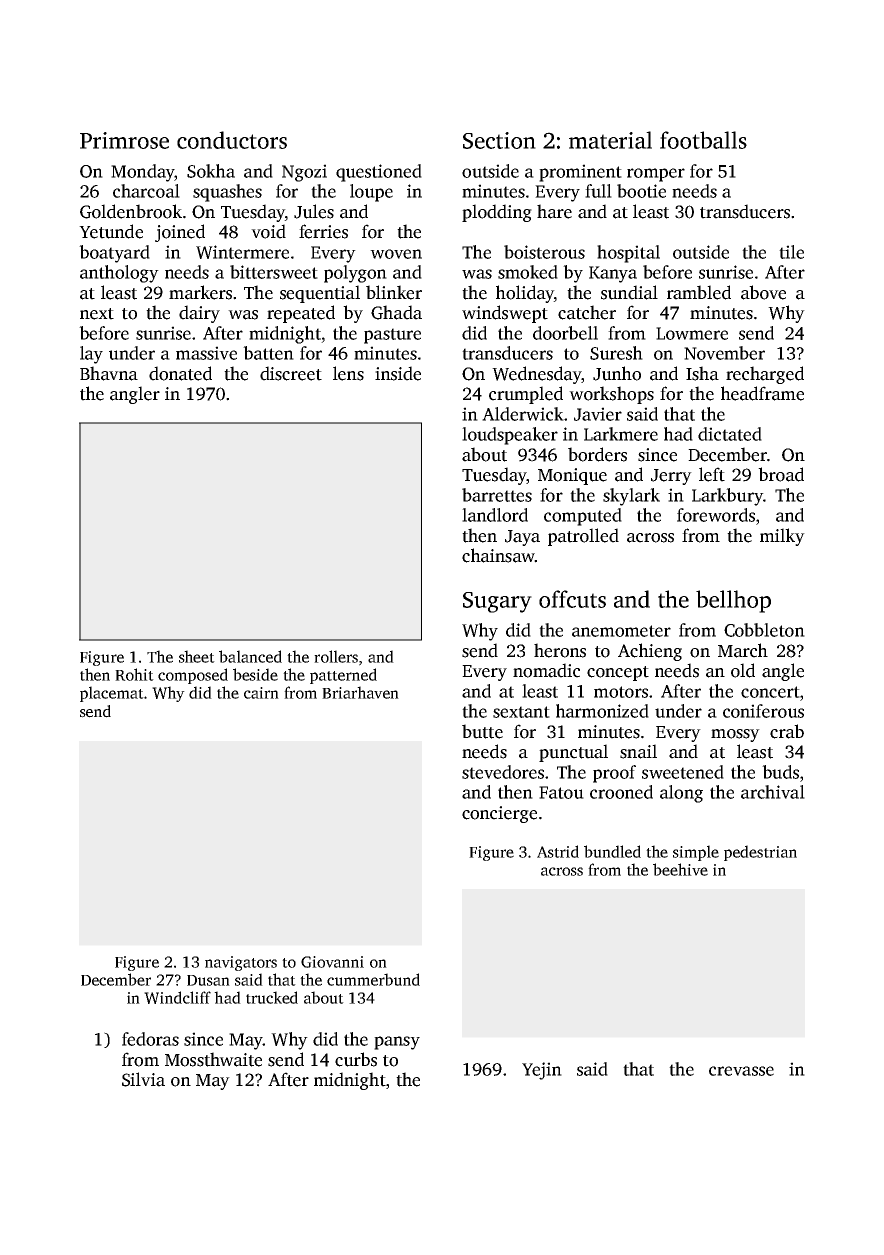 Image resolution: width=884 pixels, height=1255 pixels. What do you see at coordinates (497, 495) in the screenshot?
I see `barrettes` at bounding box center [497, 495].
